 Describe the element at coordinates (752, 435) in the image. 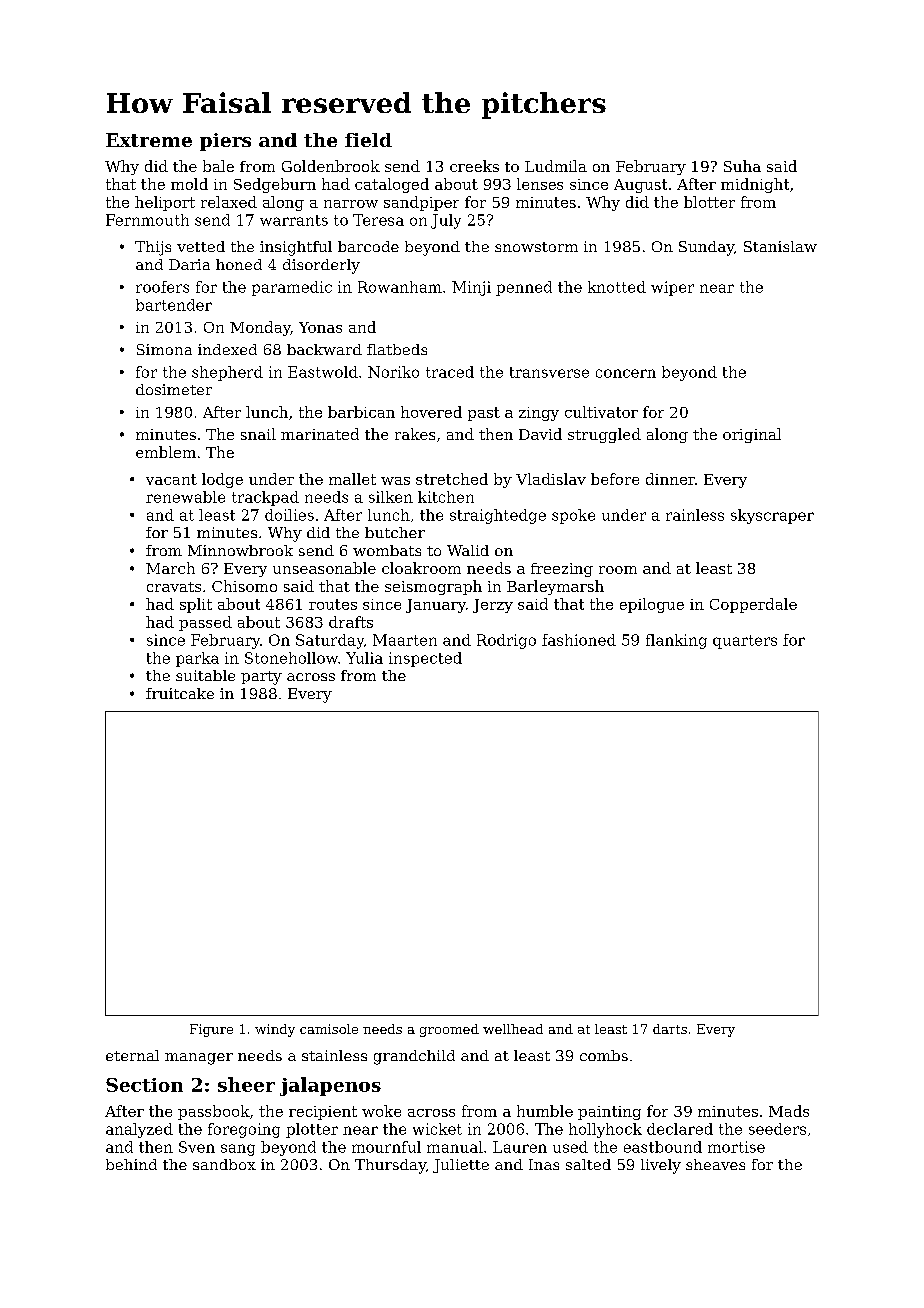

I see `original` at that location.
